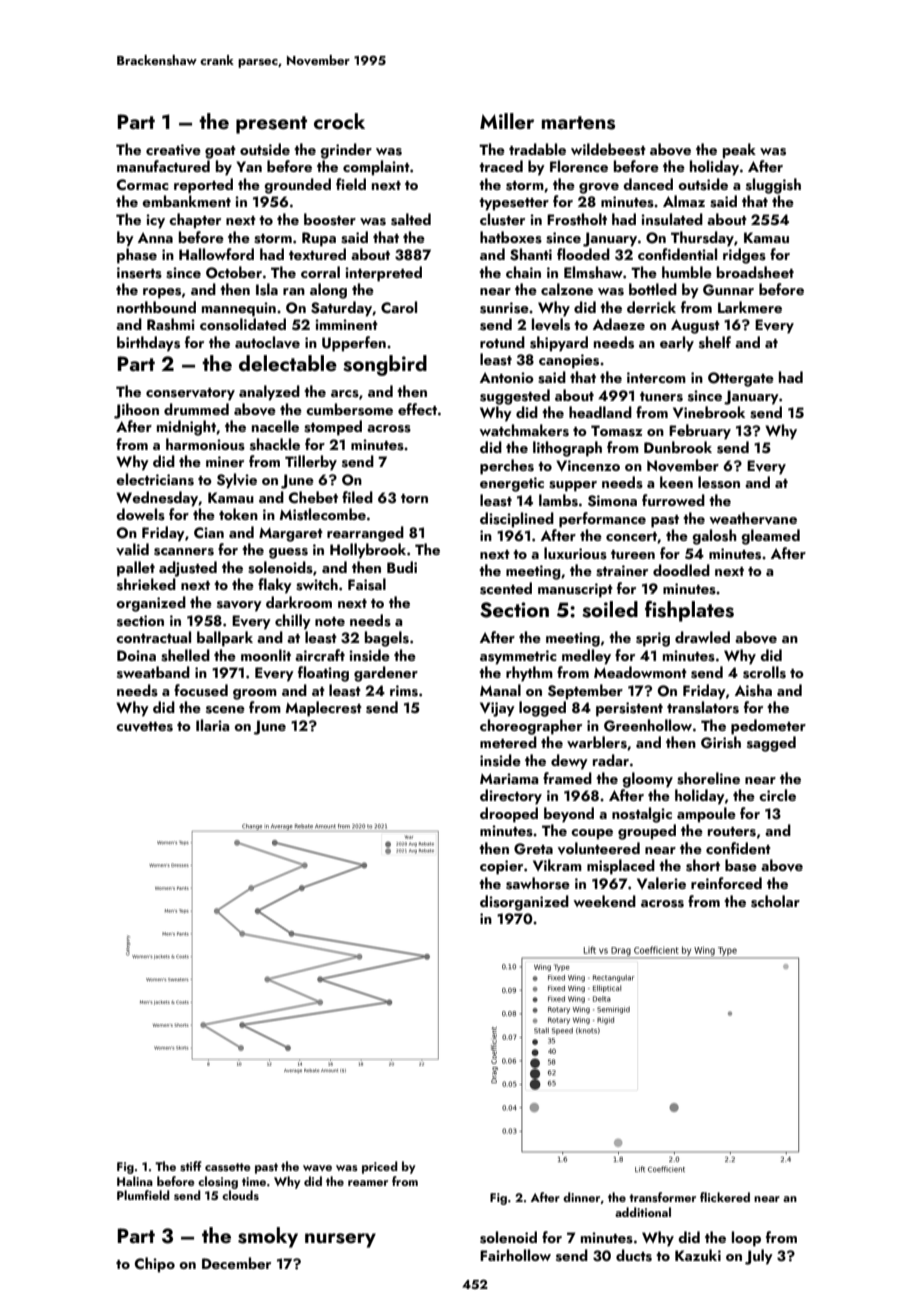 The width and height of the document is (924, 1308). Describe the element at coordinates (579, 166) in the document. I see `Florence` at that location.
